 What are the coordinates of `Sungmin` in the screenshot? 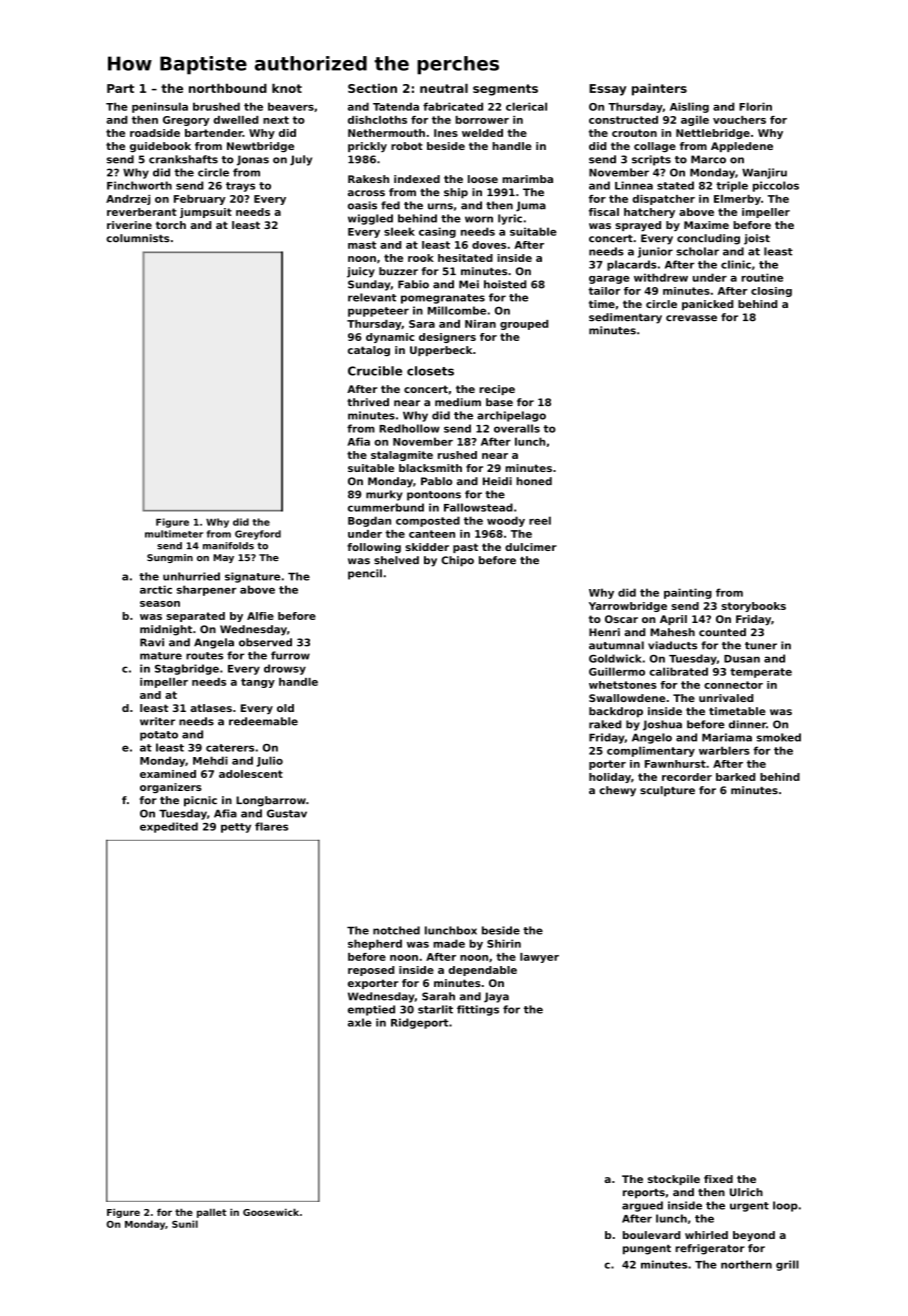 It's located at (170, 558).
